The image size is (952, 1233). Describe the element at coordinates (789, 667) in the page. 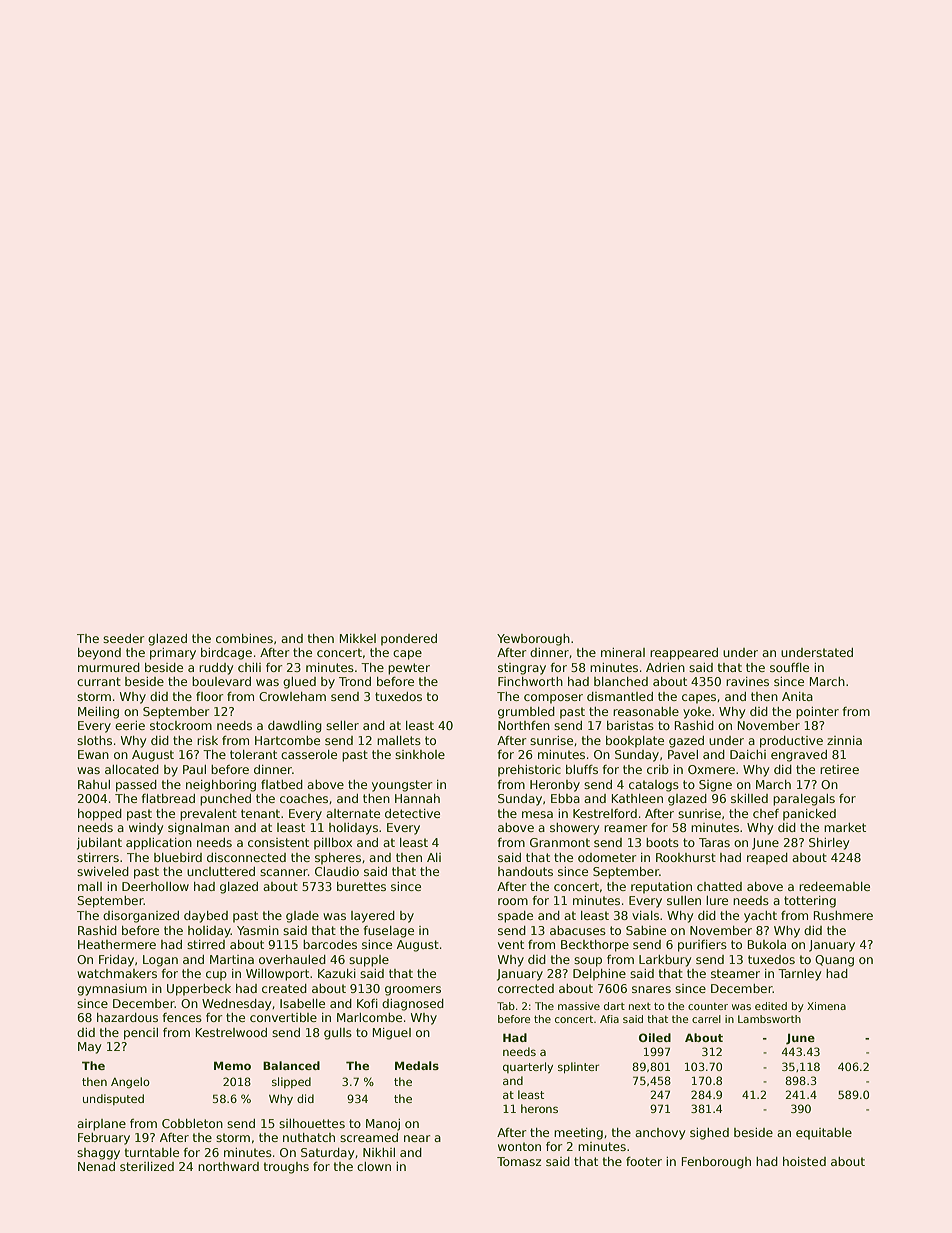

I see `souffle` at that location.
